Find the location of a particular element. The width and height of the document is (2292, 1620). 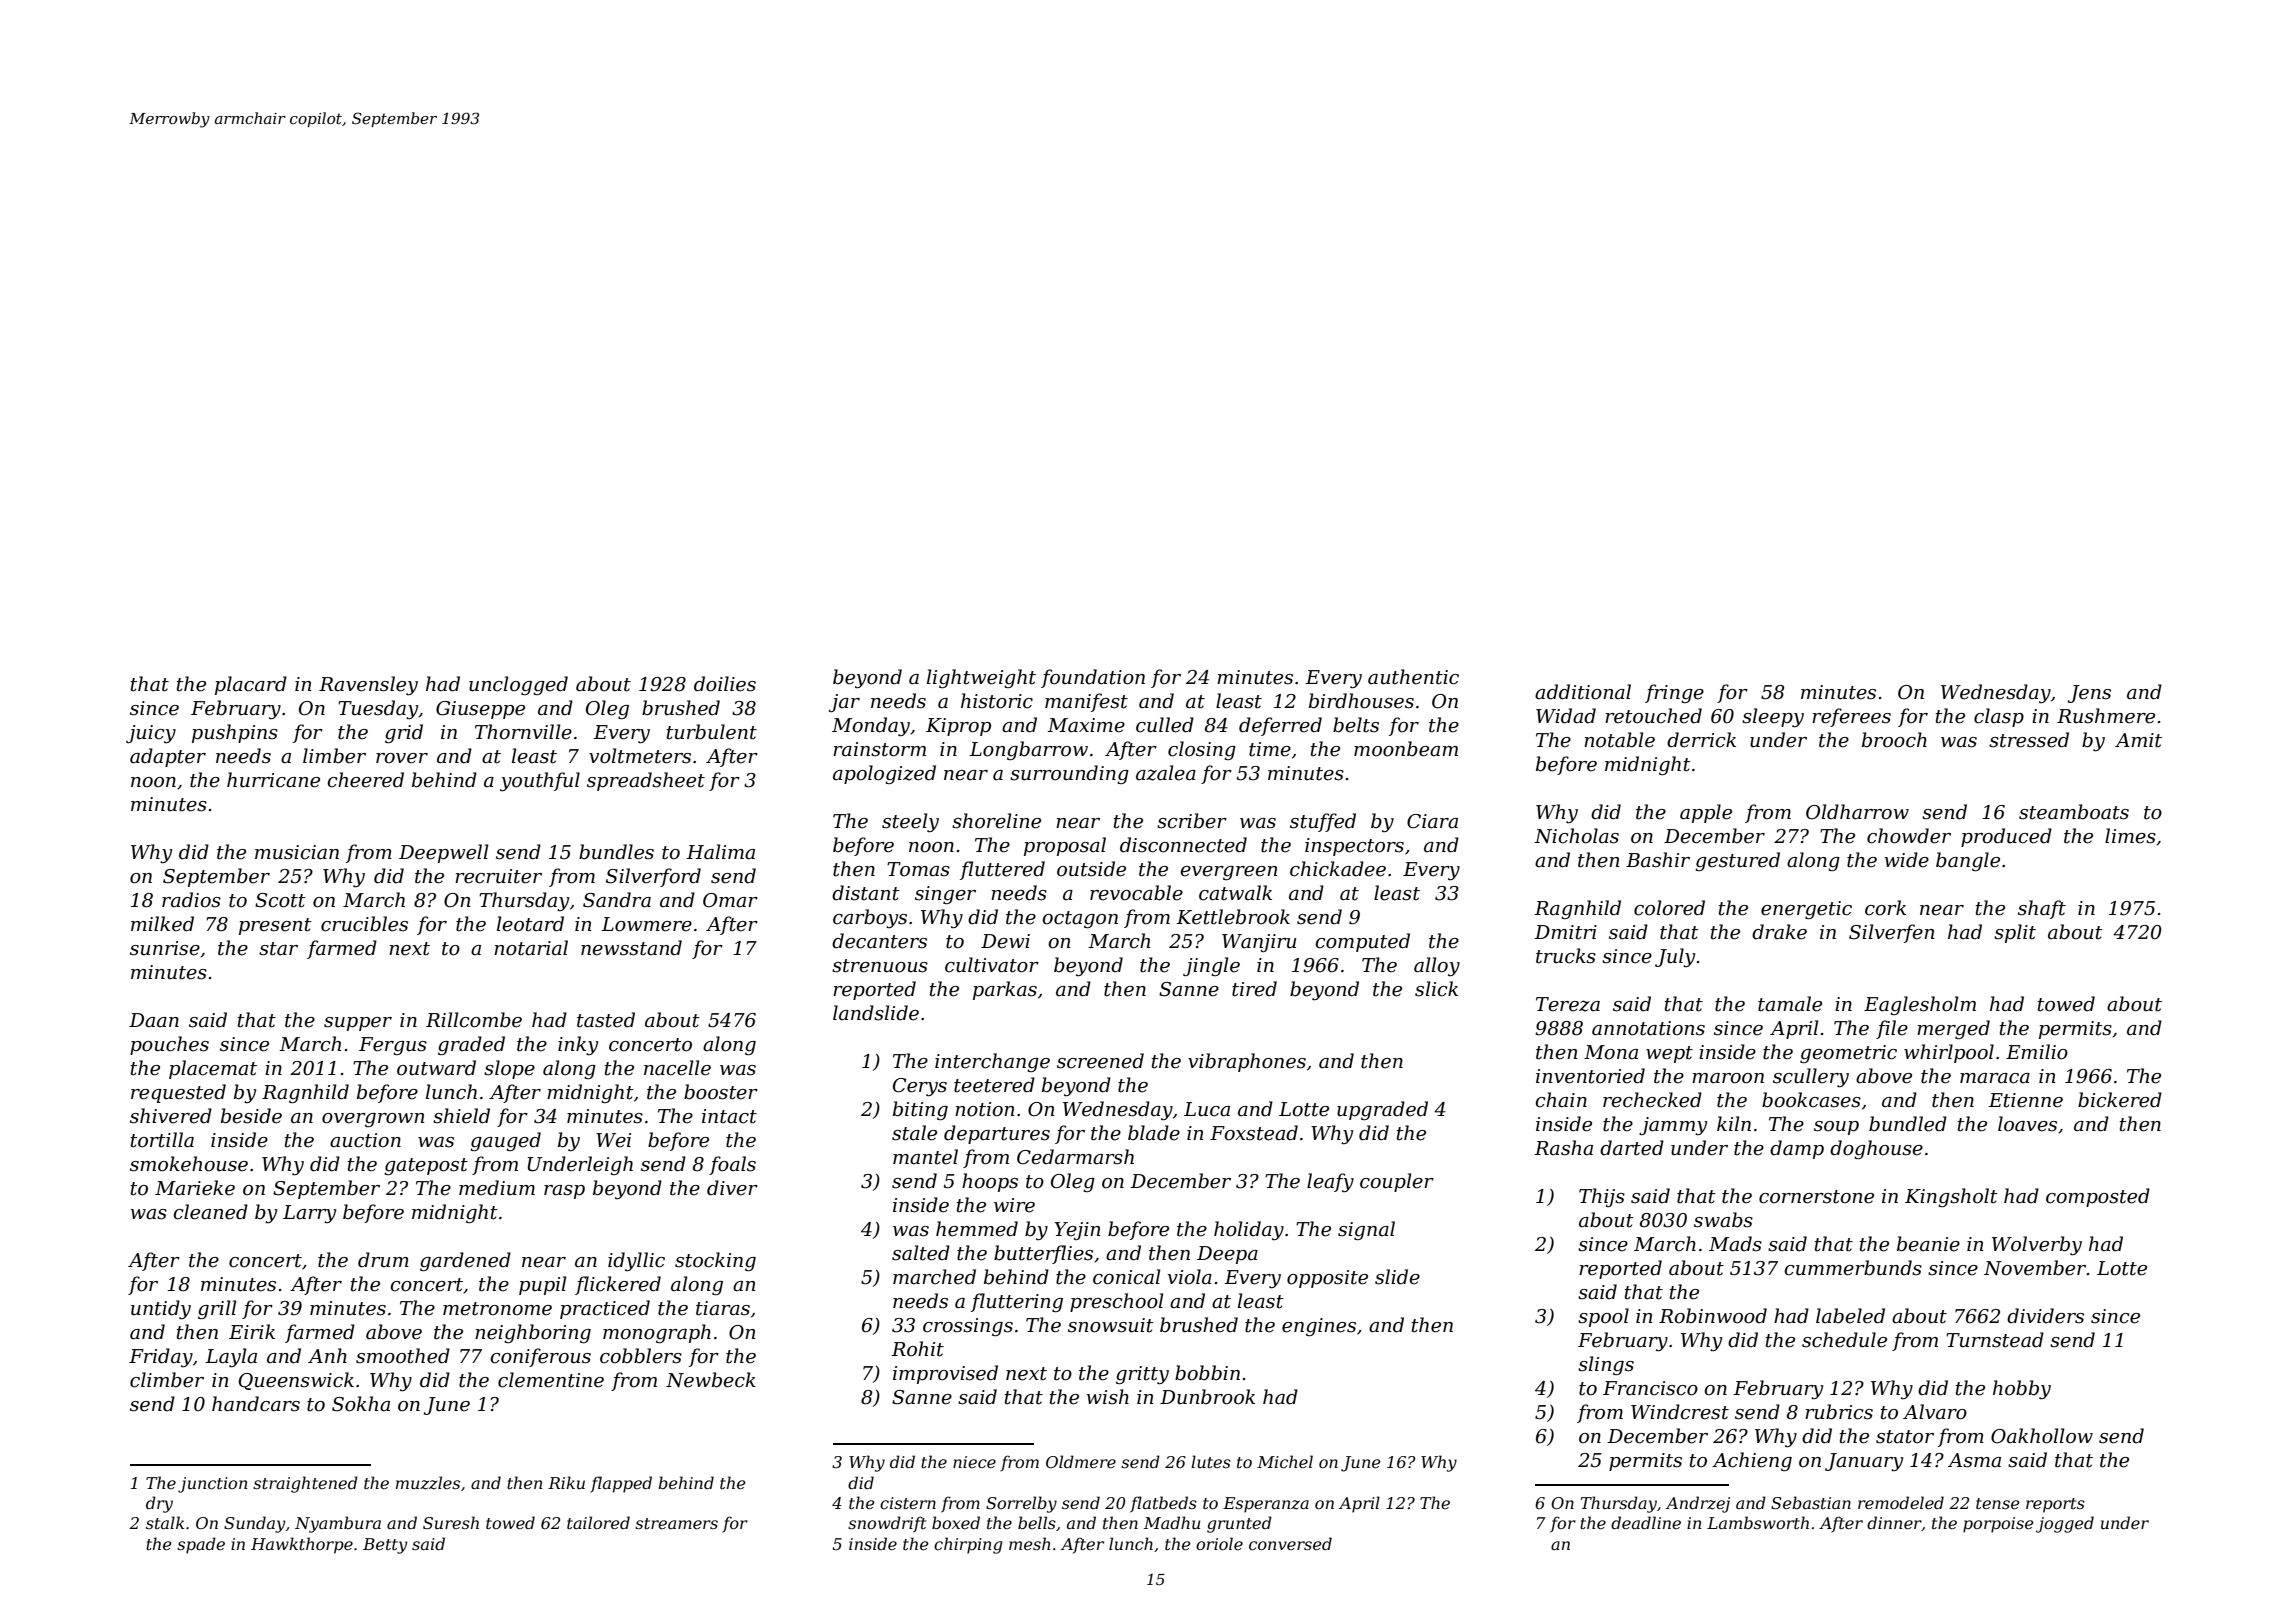

Nicholas is located at coordinates (1576, 836).
